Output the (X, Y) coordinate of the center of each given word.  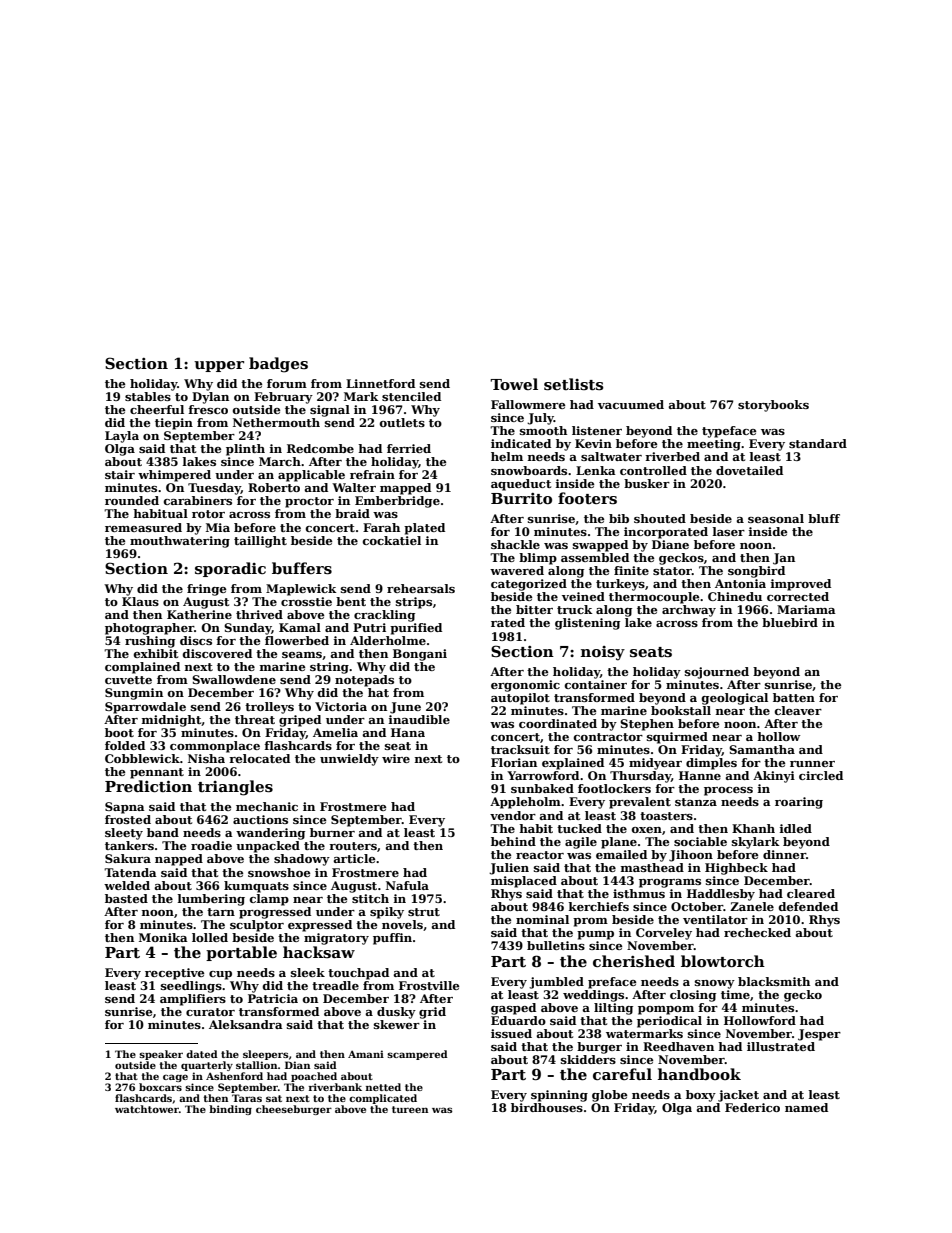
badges (278, 365)
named (806, 1107)
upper (219, 366)
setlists (574, 384)
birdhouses (547, 1107)
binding (230, 1110)
